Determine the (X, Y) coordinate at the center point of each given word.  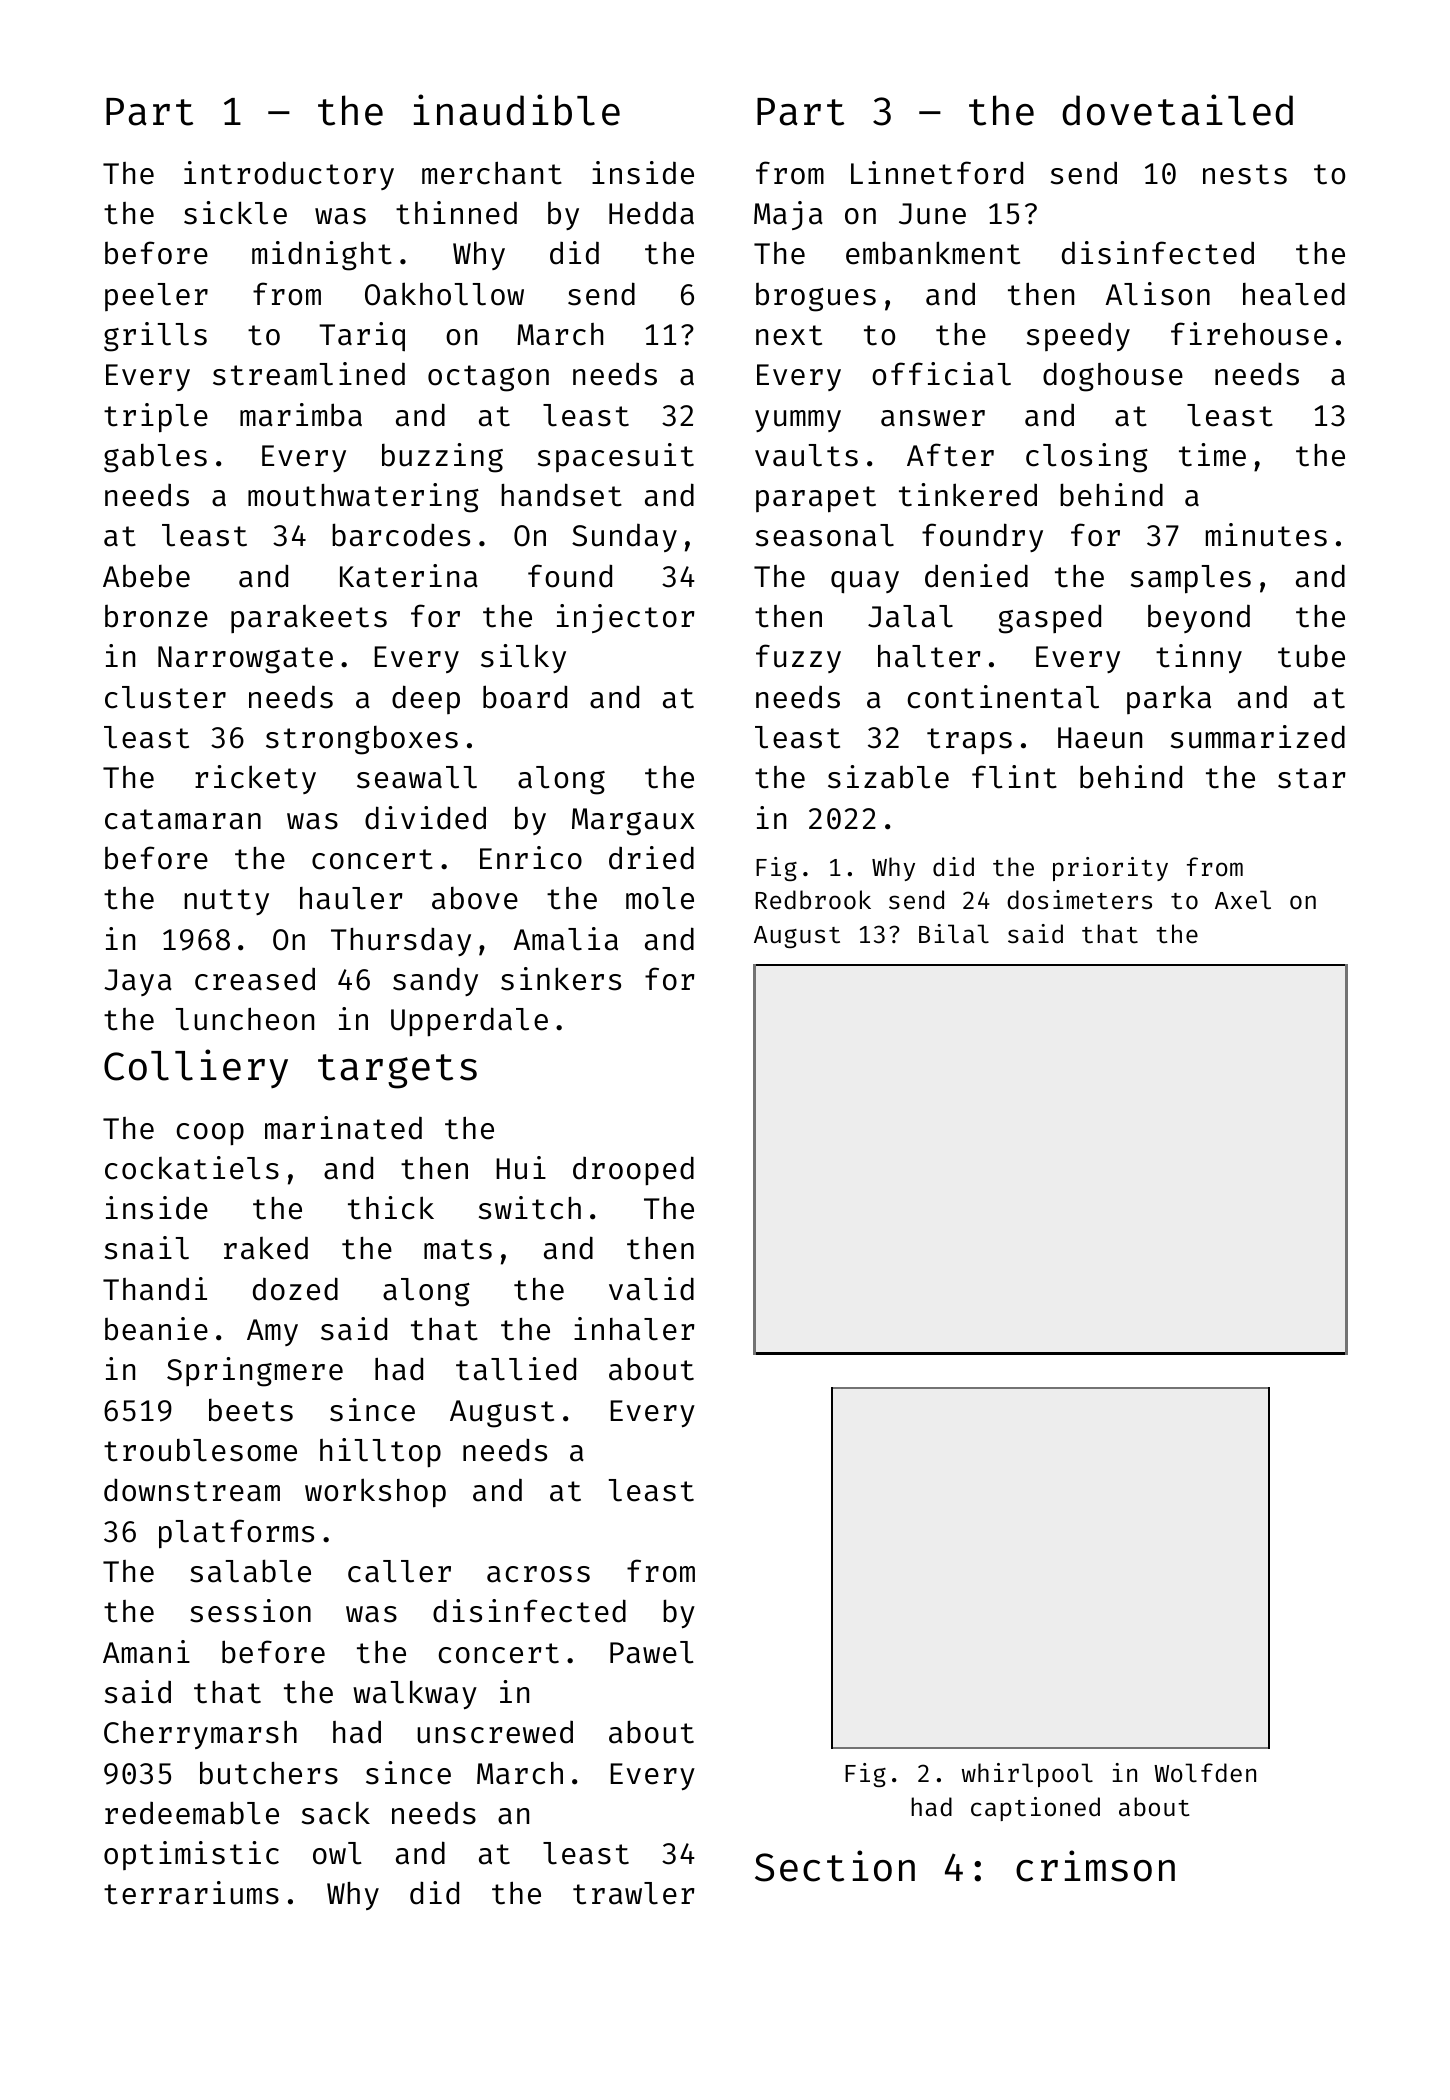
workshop (375, 1493)
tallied (516, 1369)
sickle (235, 213)
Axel (1243, 899)
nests (1245, 174)
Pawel (652, 1652)
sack (336, 1813)
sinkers (561, 979)
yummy (798, 421)
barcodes (401, 535)
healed (1294, 294)
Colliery (196, 1068)
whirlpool (1027, 1775)
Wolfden (1205, 1773)
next (789, 335)
